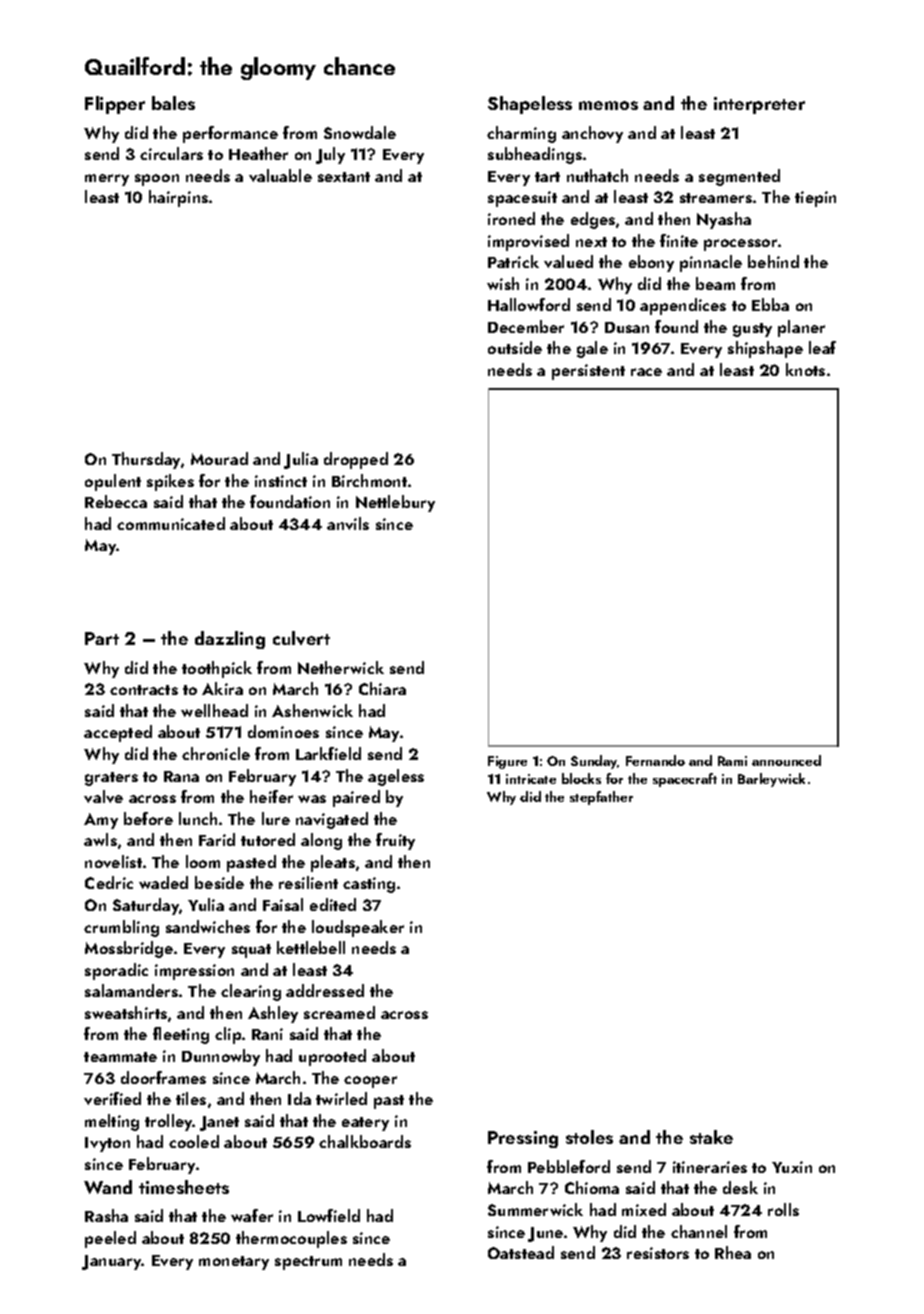  Describe the element at coordinates (217, 839) in the page. I see `Farid` at that location.
